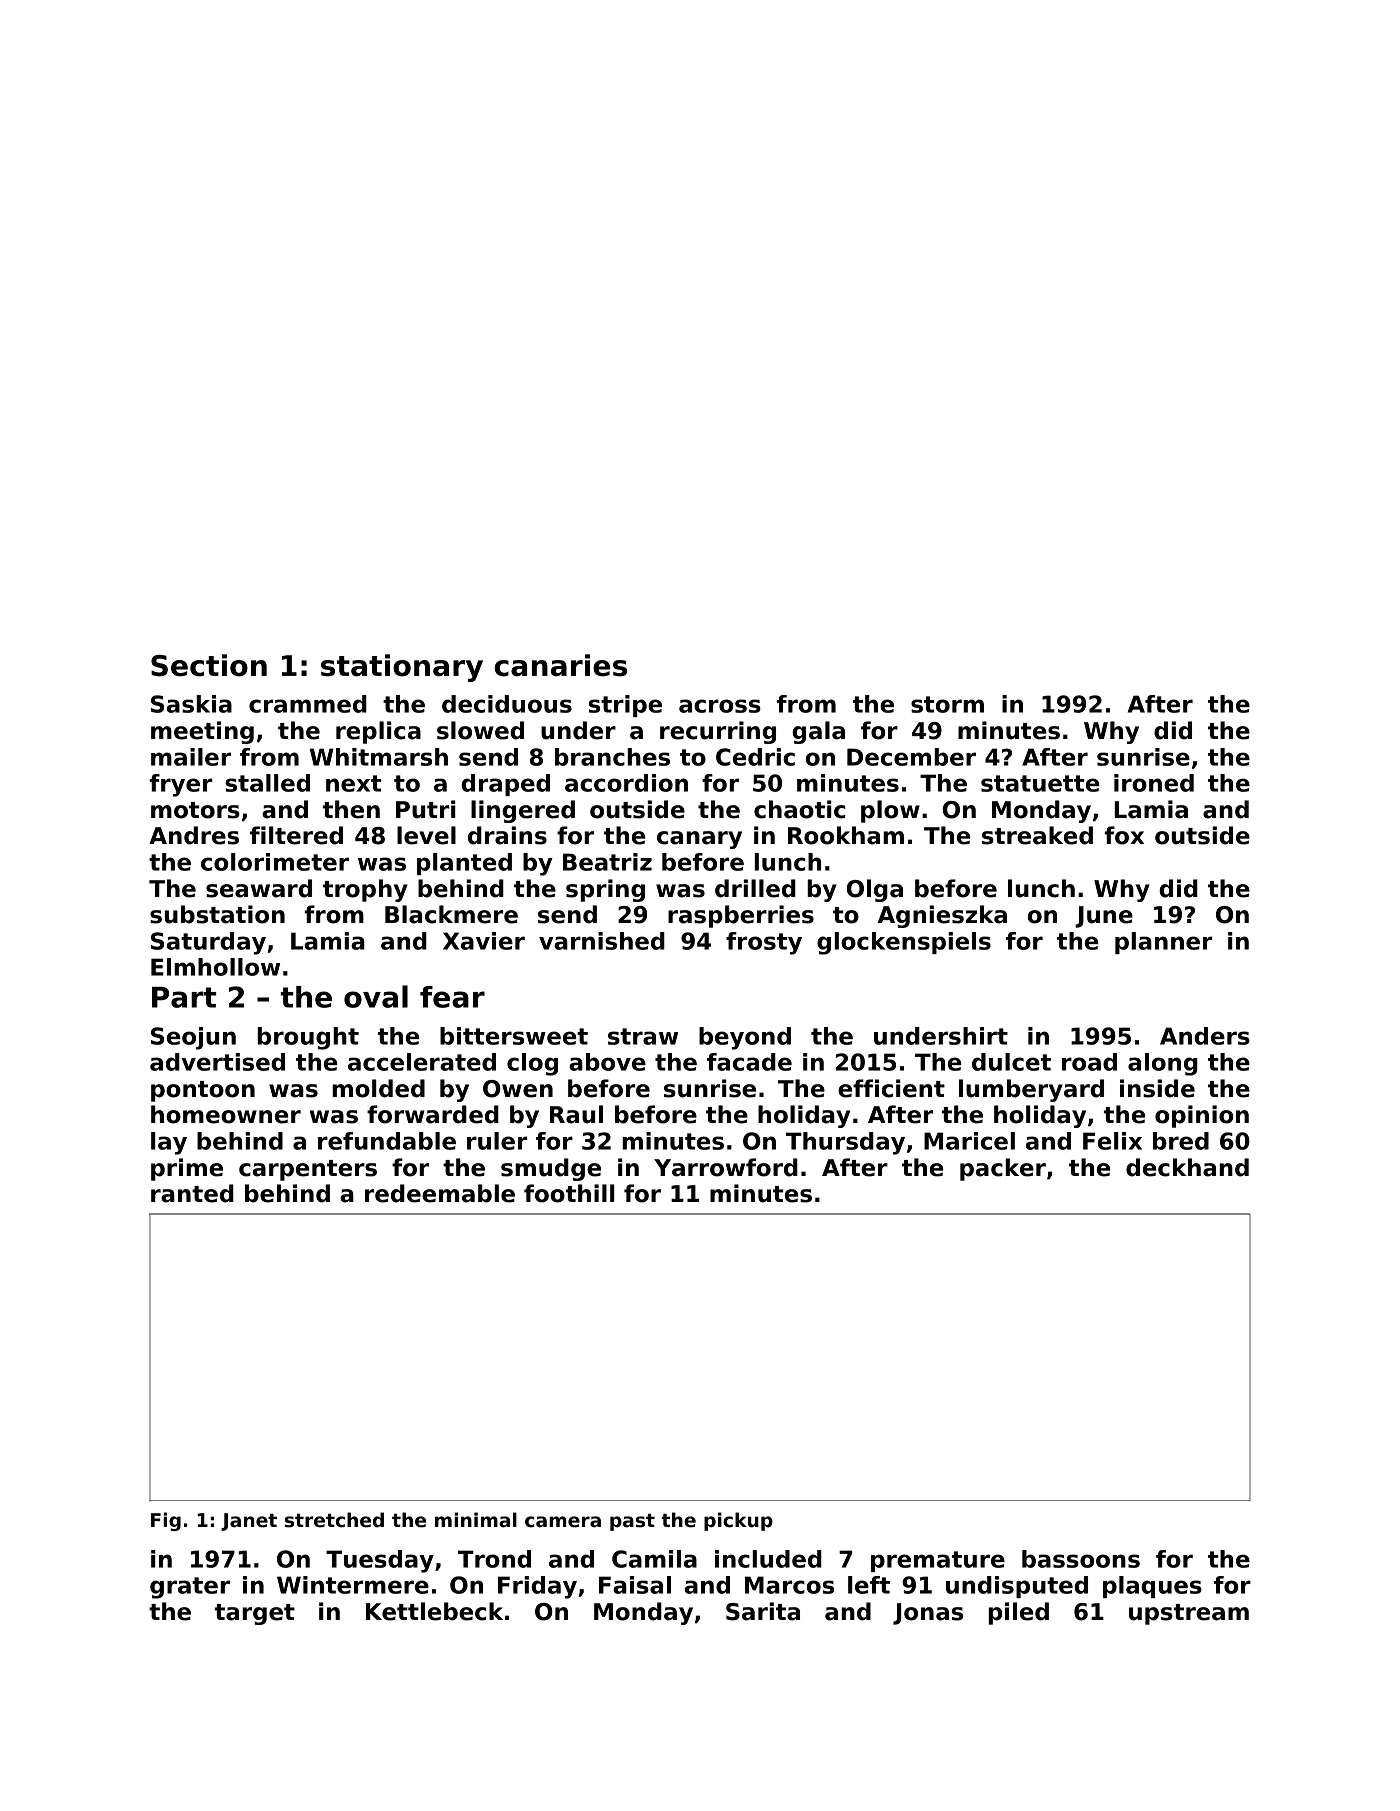 The height and width of the screenshot is (1811, 1400). What do you see at coordinates (726, 1167) in the screenshot?
I see `Yarrowford` at bounding box center [726, 1167].
